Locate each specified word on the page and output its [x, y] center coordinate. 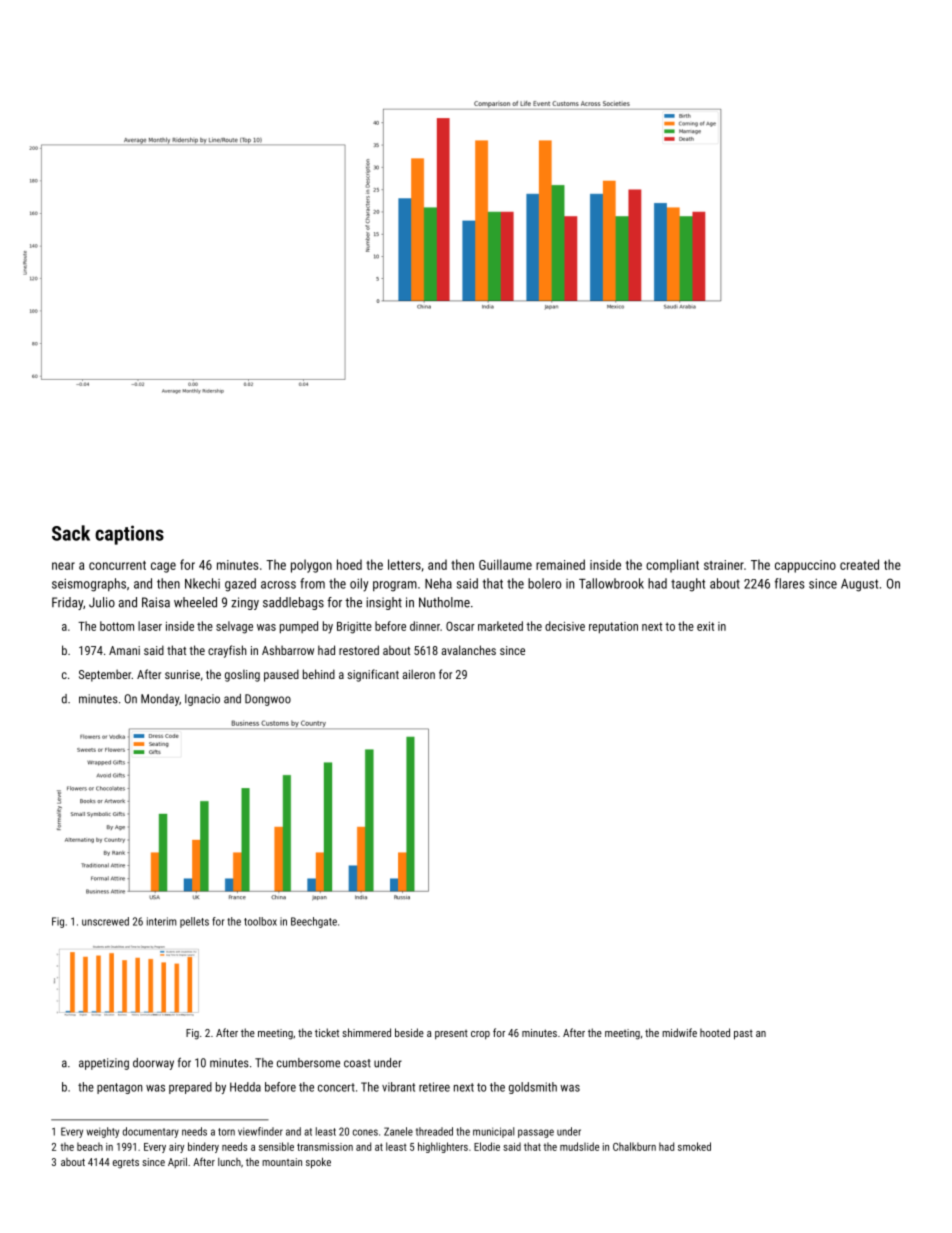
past [743, 1035]
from [312, 583]
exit [705, 626]
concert [336, 1087]
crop [480, 1035]
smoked [694, 1146]
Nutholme [444, 602]
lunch [229, 1162]
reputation [613, 628]
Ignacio [202, 700]
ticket [327, 1032]
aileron [418, 674]
